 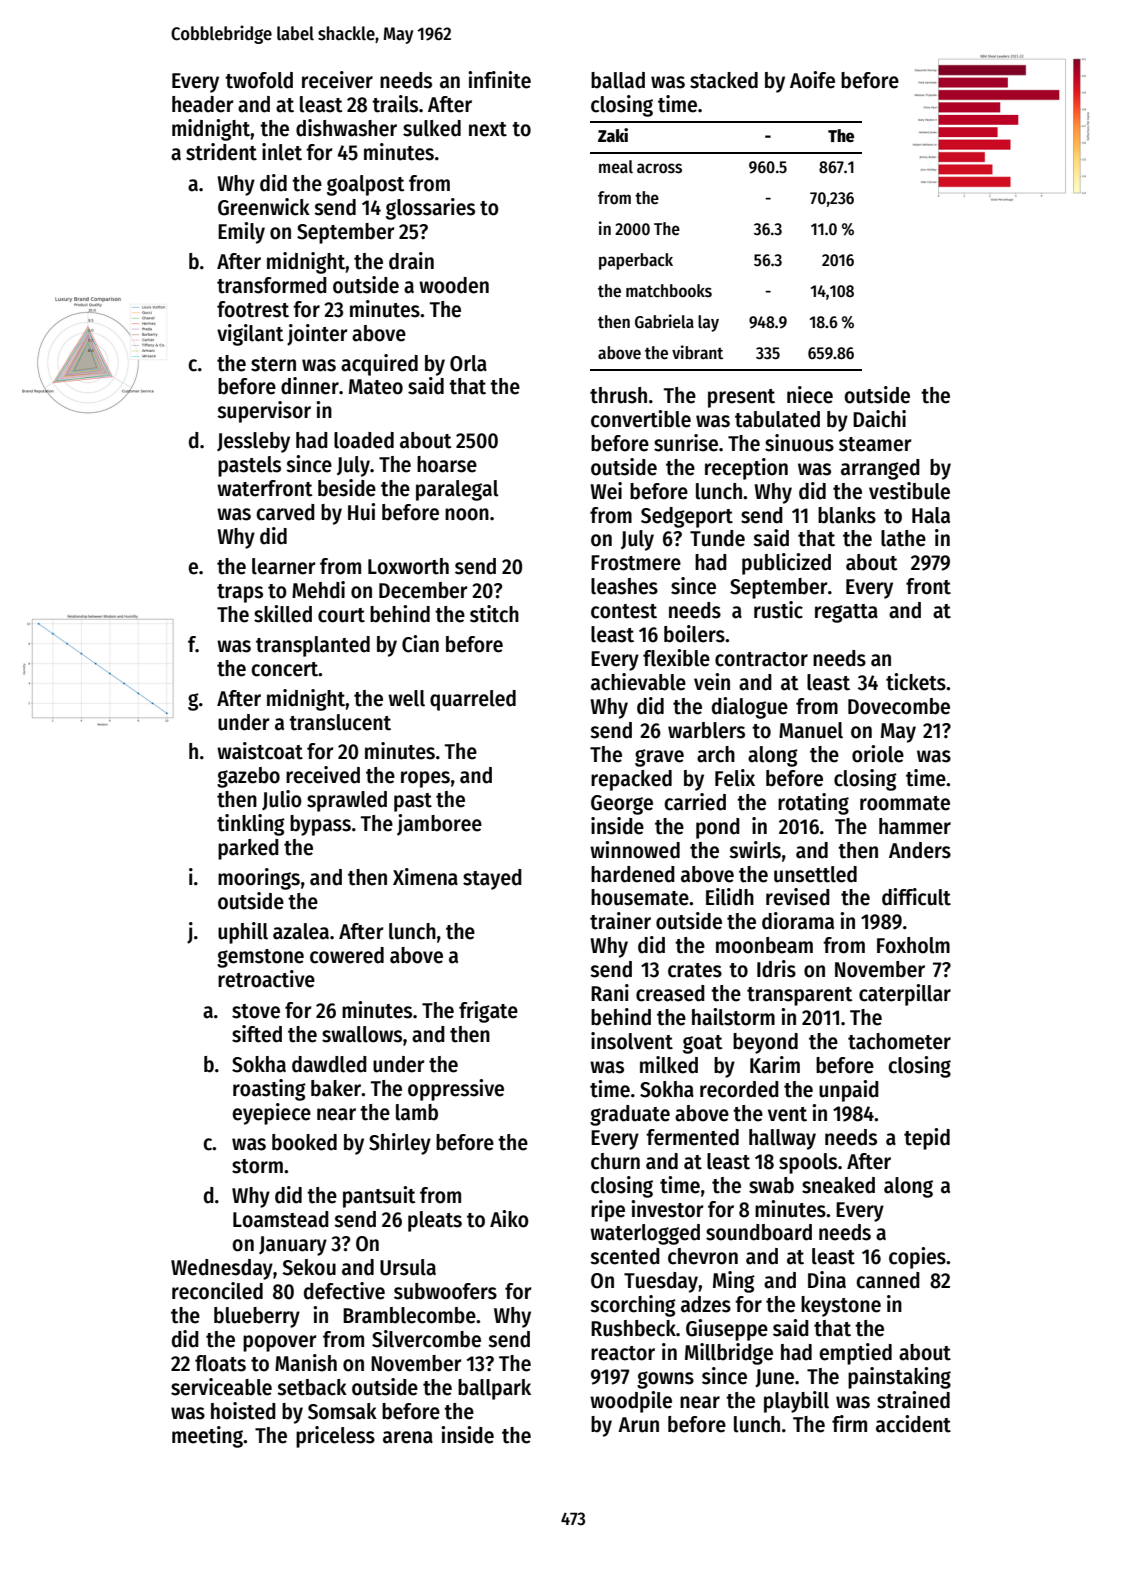 What do you see at coordinates (217, 1291) in the screenshot?
I see `reconciled` at bounding box center [217, 1291].
